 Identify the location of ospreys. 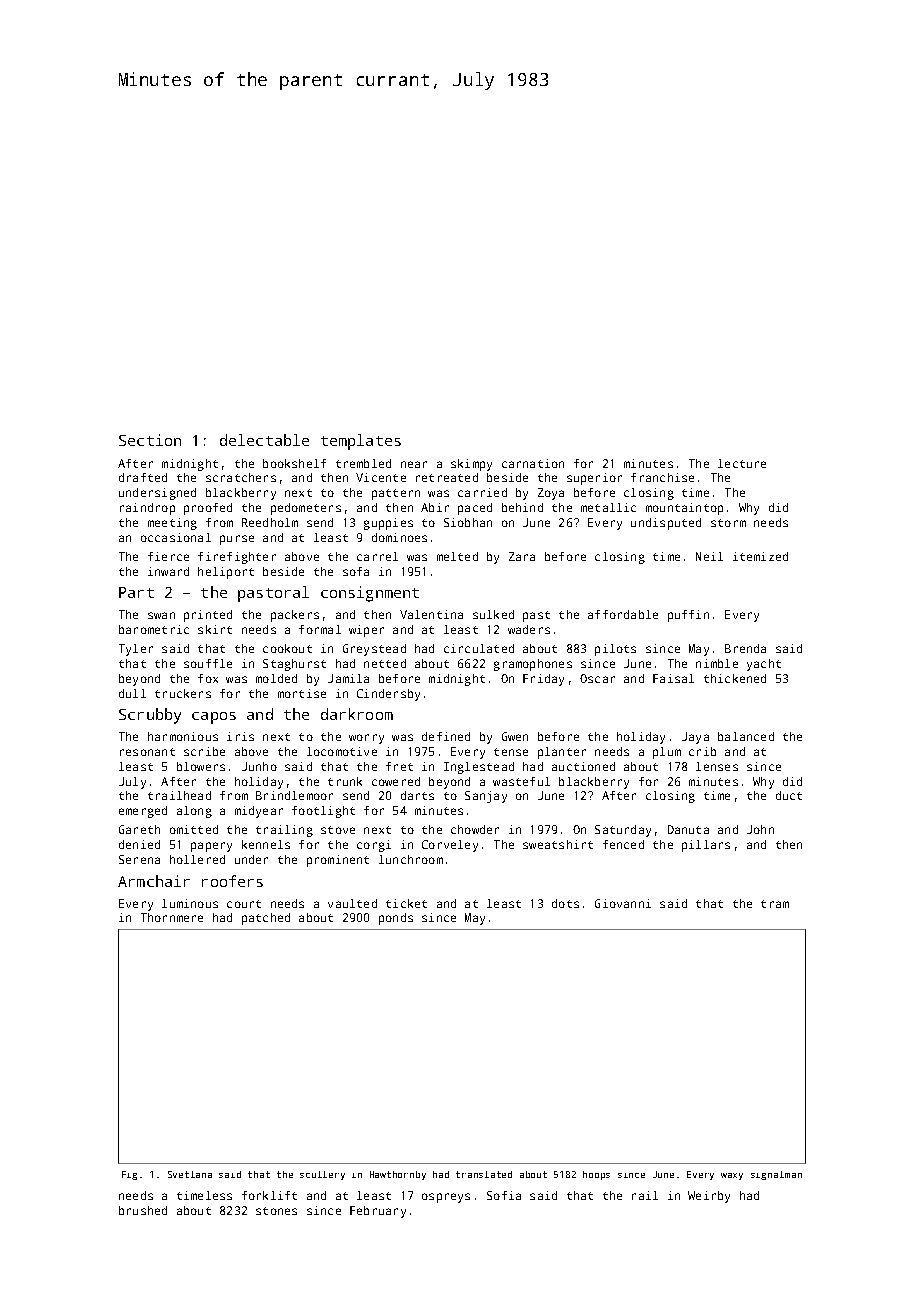
(446, 1198).
